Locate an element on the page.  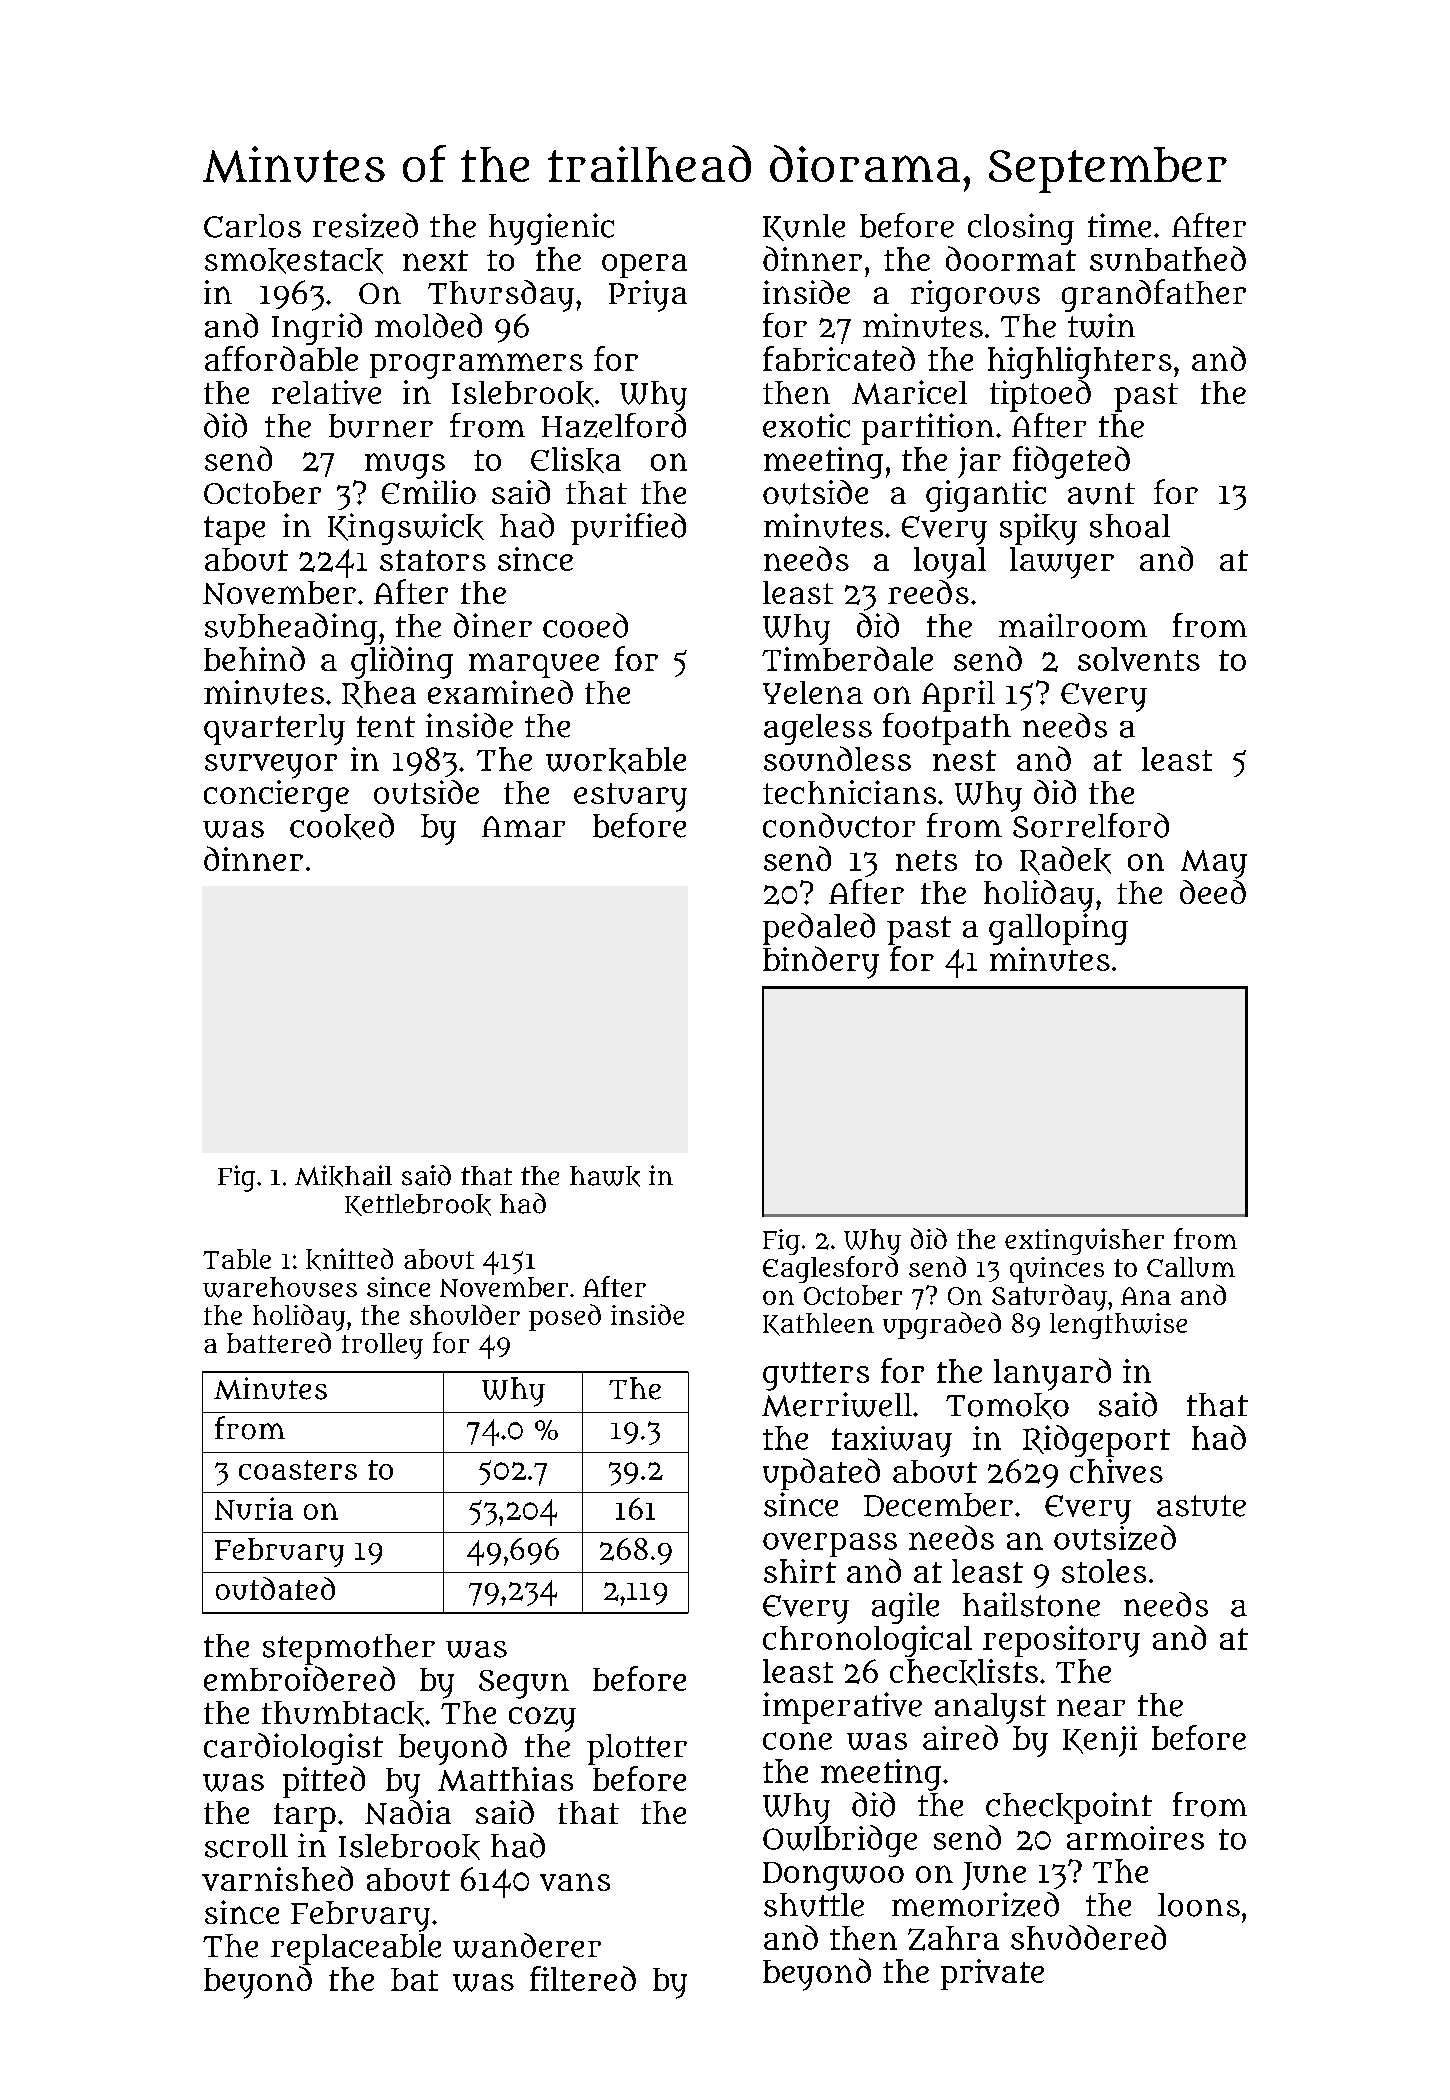
vans is located at coordinates (575, 1882).
